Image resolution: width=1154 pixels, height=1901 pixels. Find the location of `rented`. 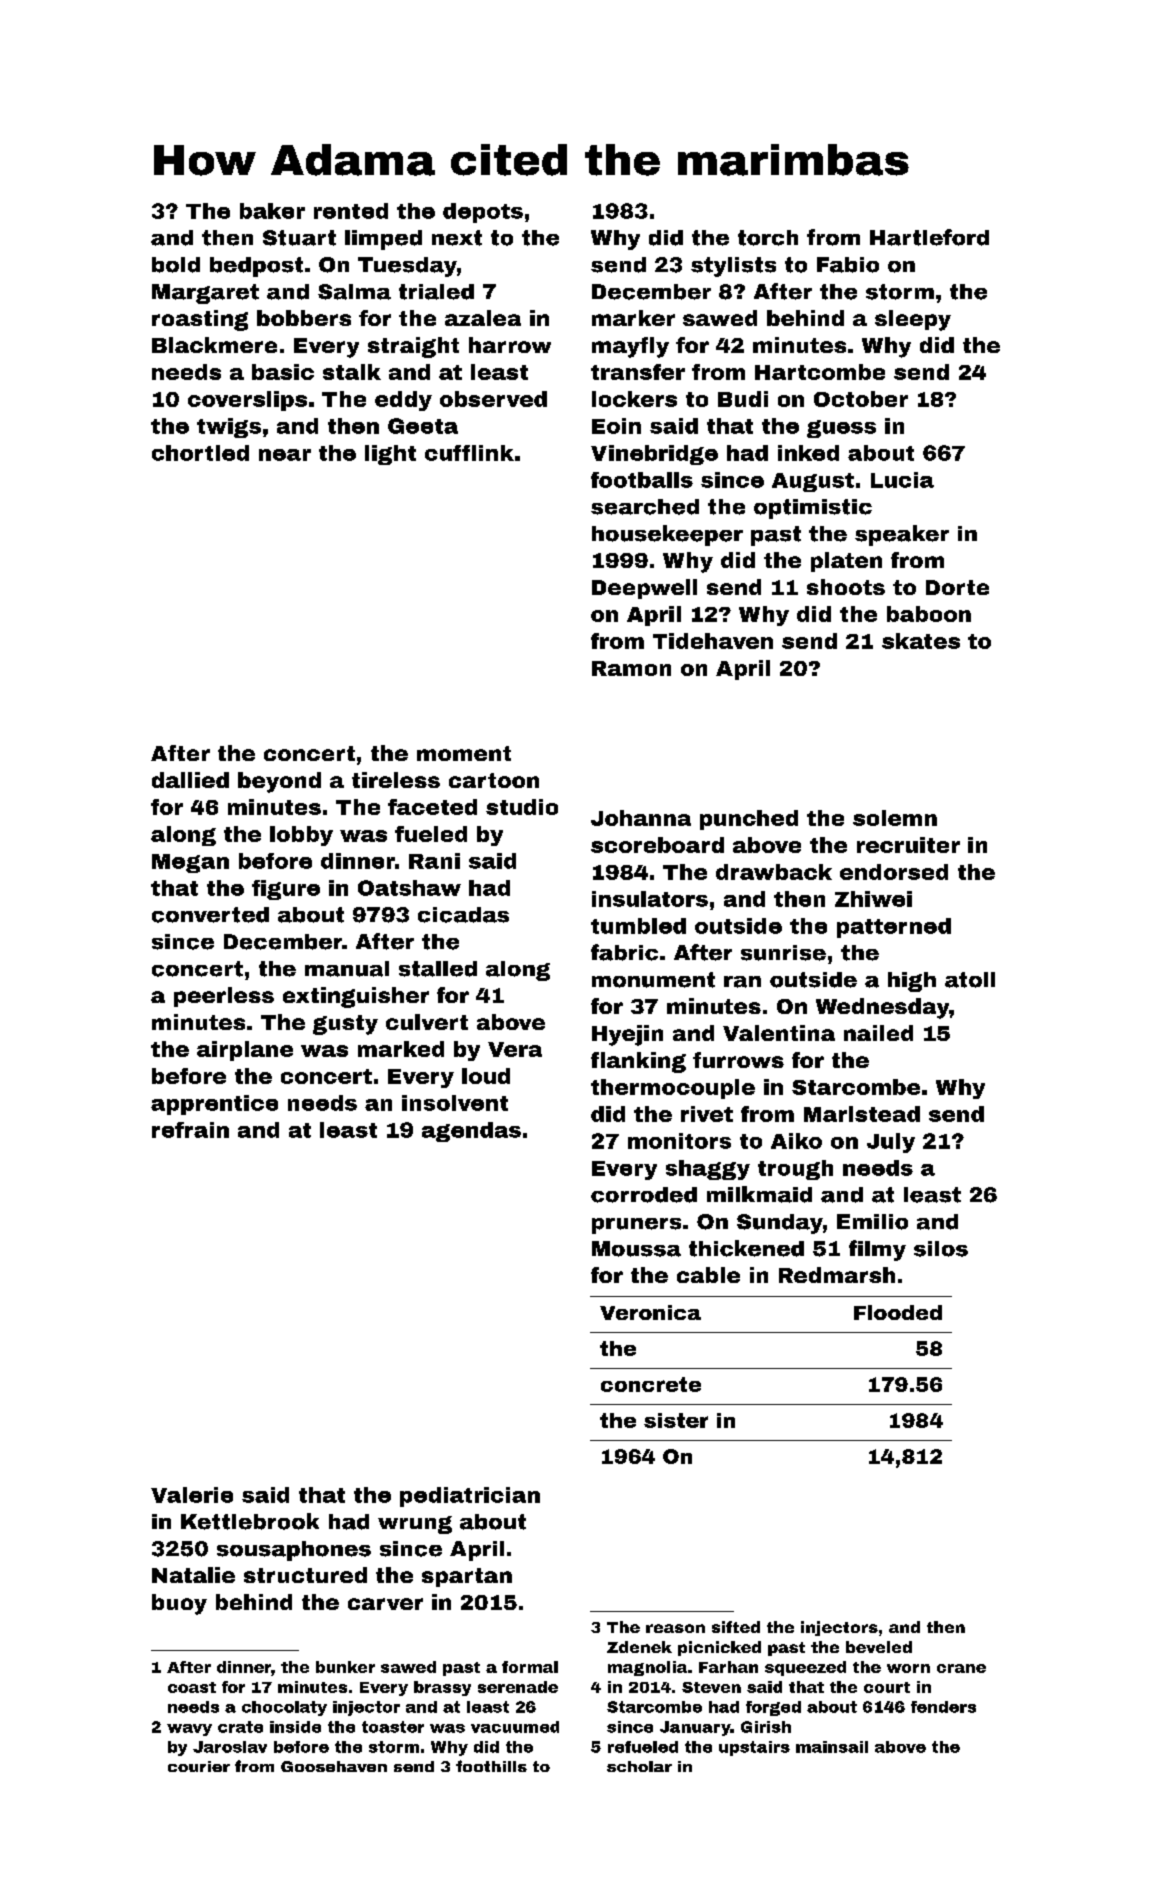

rented is located at coordinates (351, 211).
